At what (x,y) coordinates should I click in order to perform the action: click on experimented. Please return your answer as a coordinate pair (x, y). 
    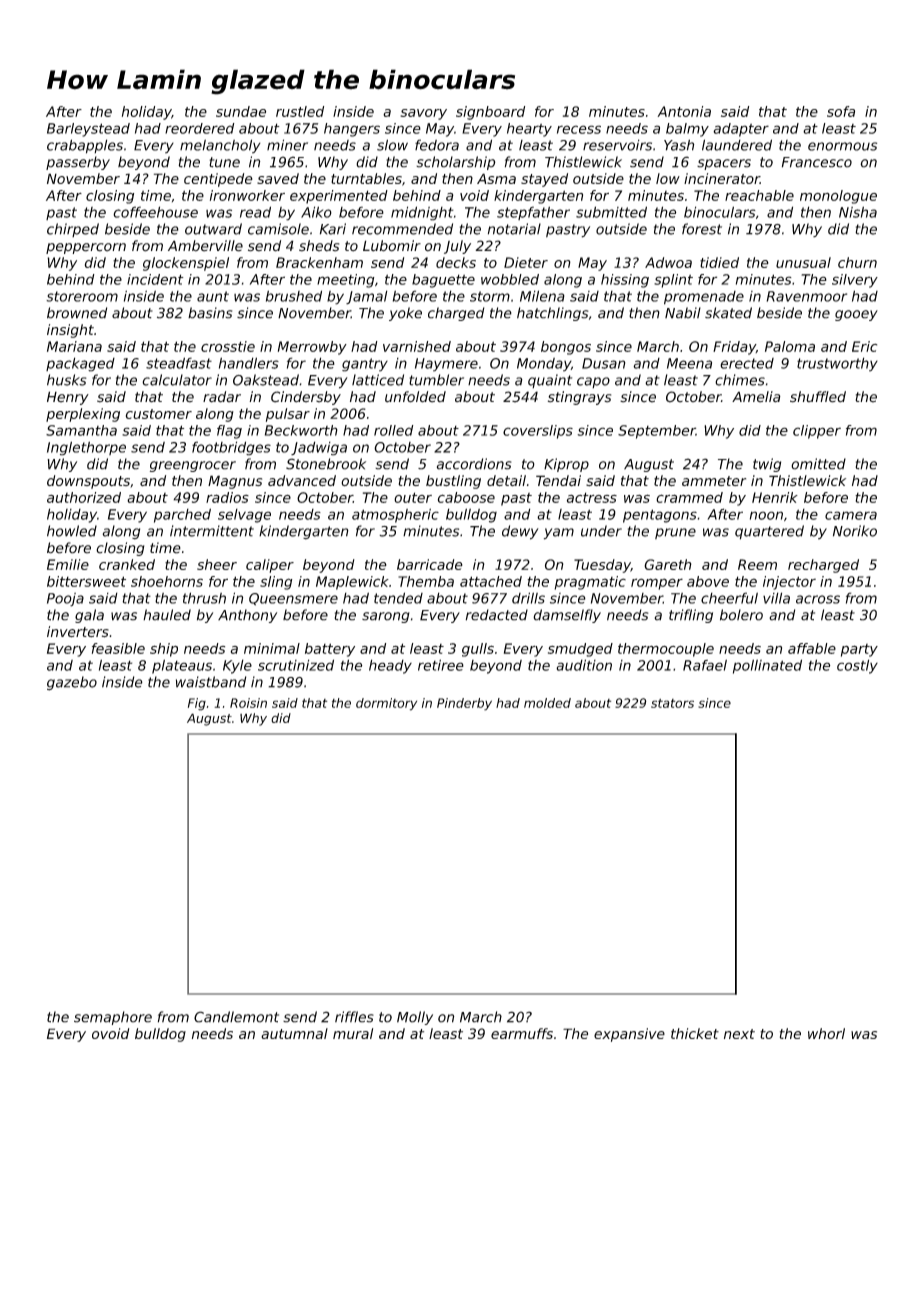
    Looking at the image, I should click on (339, 197).
